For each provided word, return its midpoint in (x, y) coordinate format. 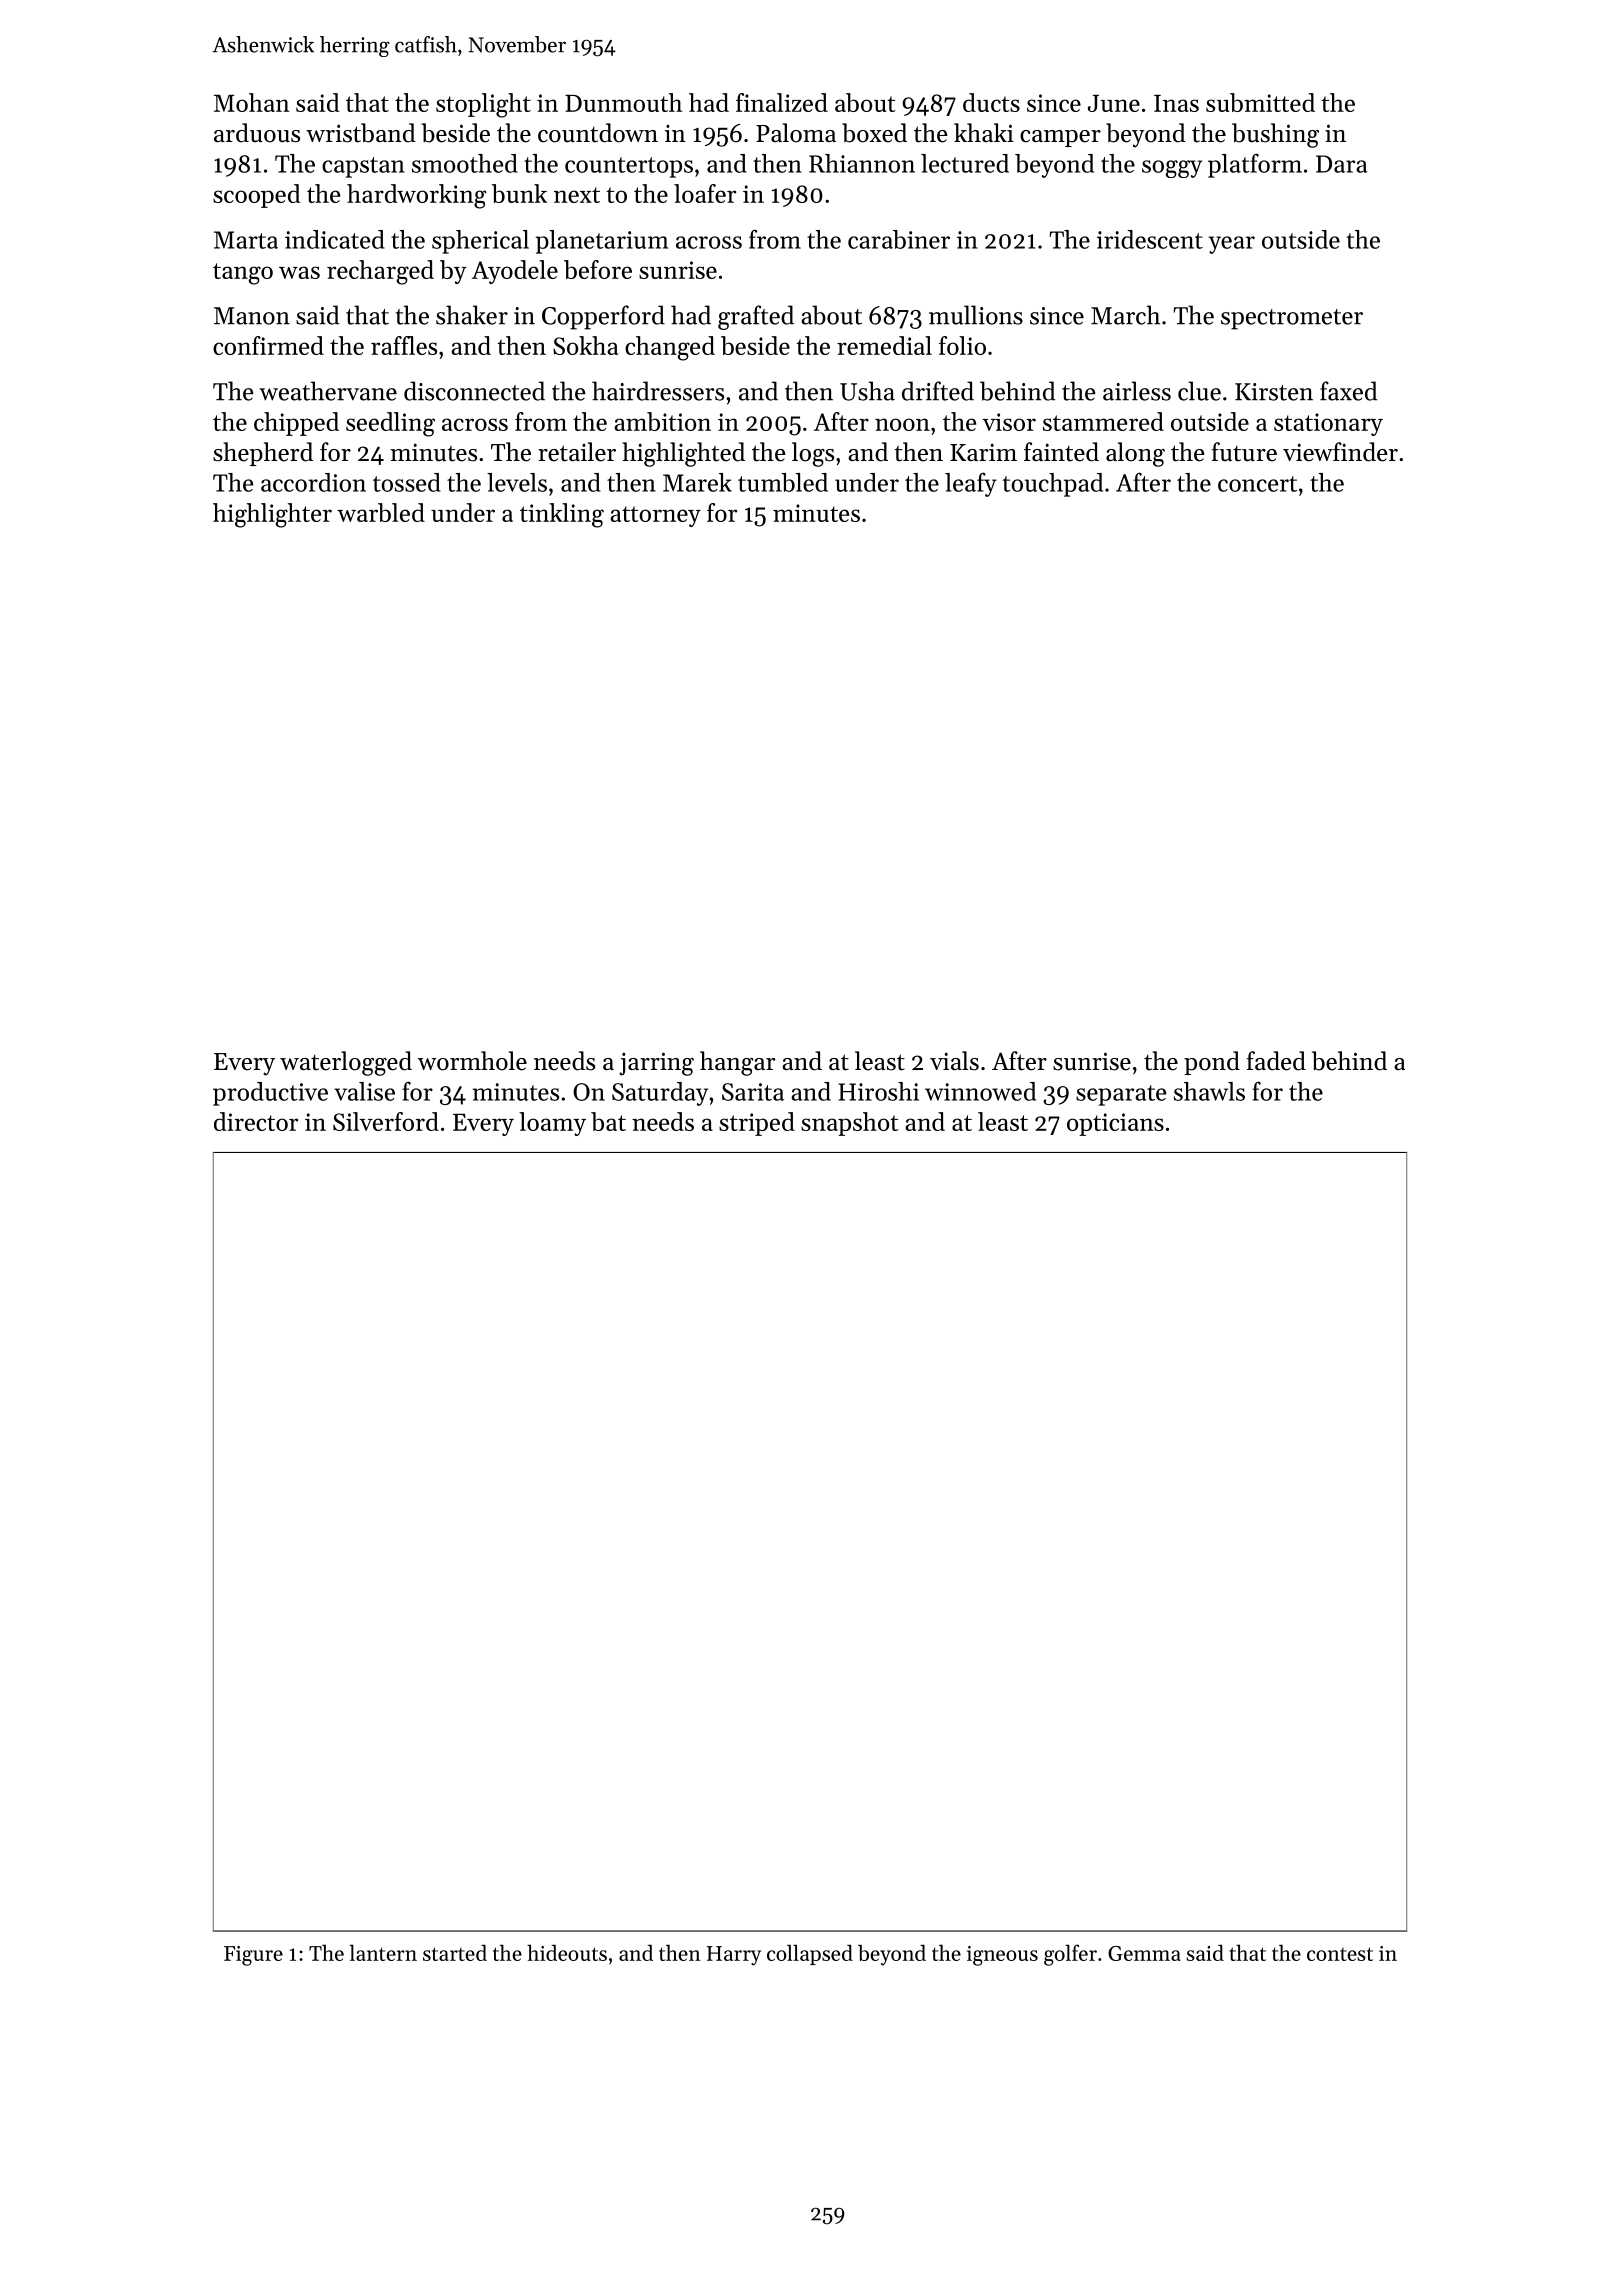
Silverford (386, 1121)
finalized (782, 102)
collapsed (810, 1954)
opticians (1115, 1124)
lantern (383, 1952)
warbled (381, 512)
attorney (655, 516)
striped (757, 1124)
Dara (1342, 164)
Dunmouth (623, 102)
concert (1257, 484)
